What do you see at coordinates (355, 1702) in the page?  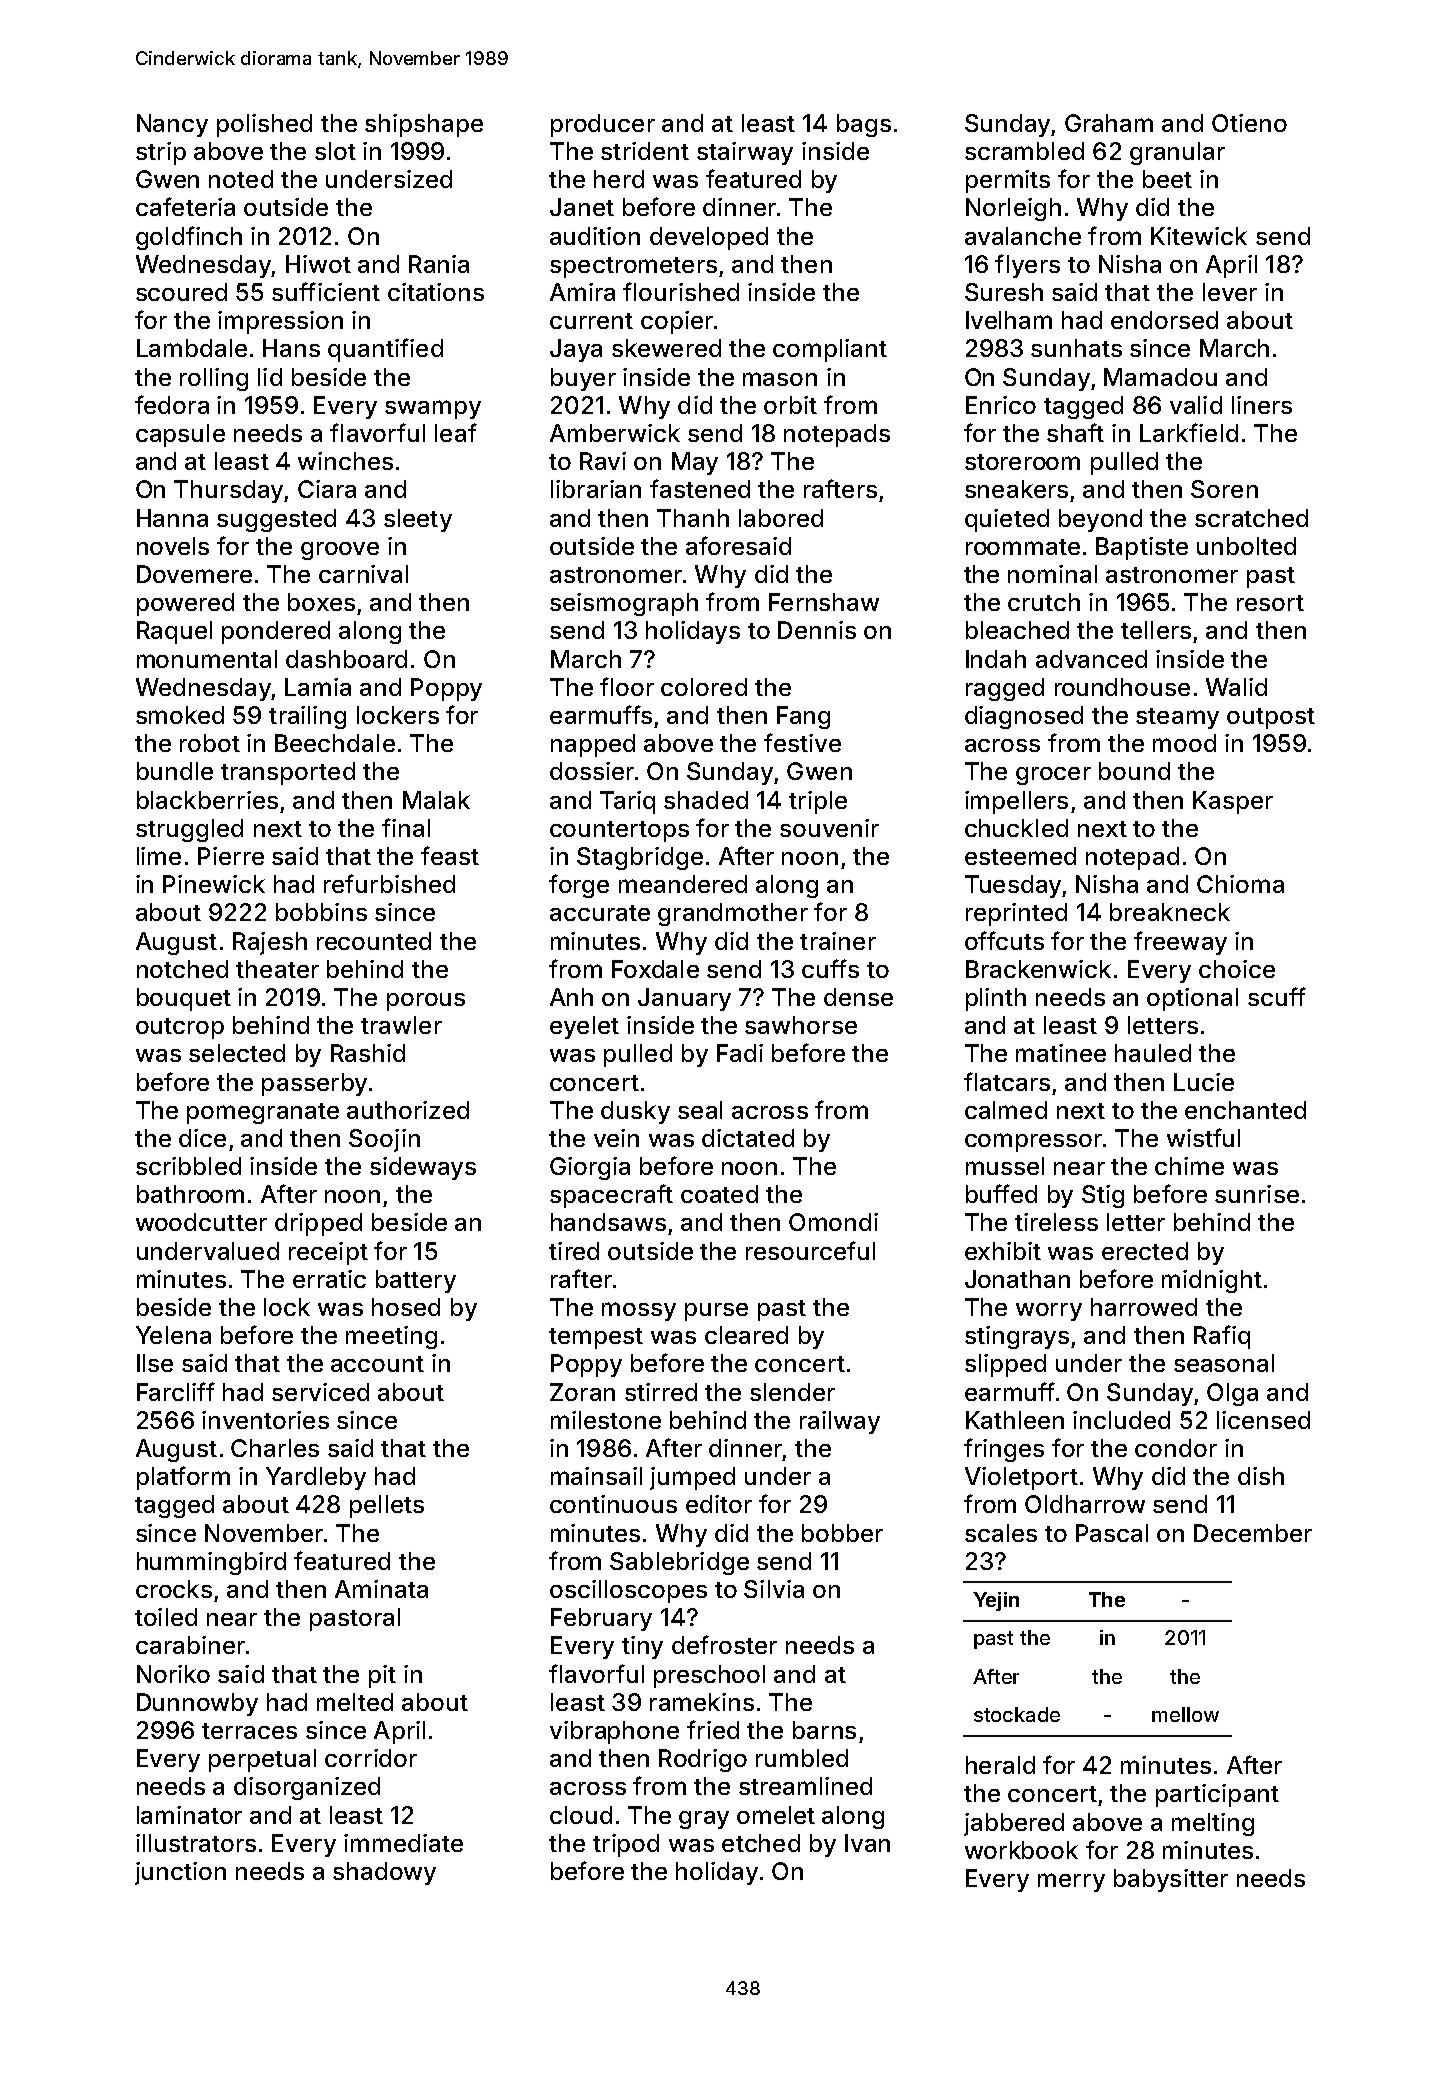 I see `melted` at bounding box center [355, 1702].
